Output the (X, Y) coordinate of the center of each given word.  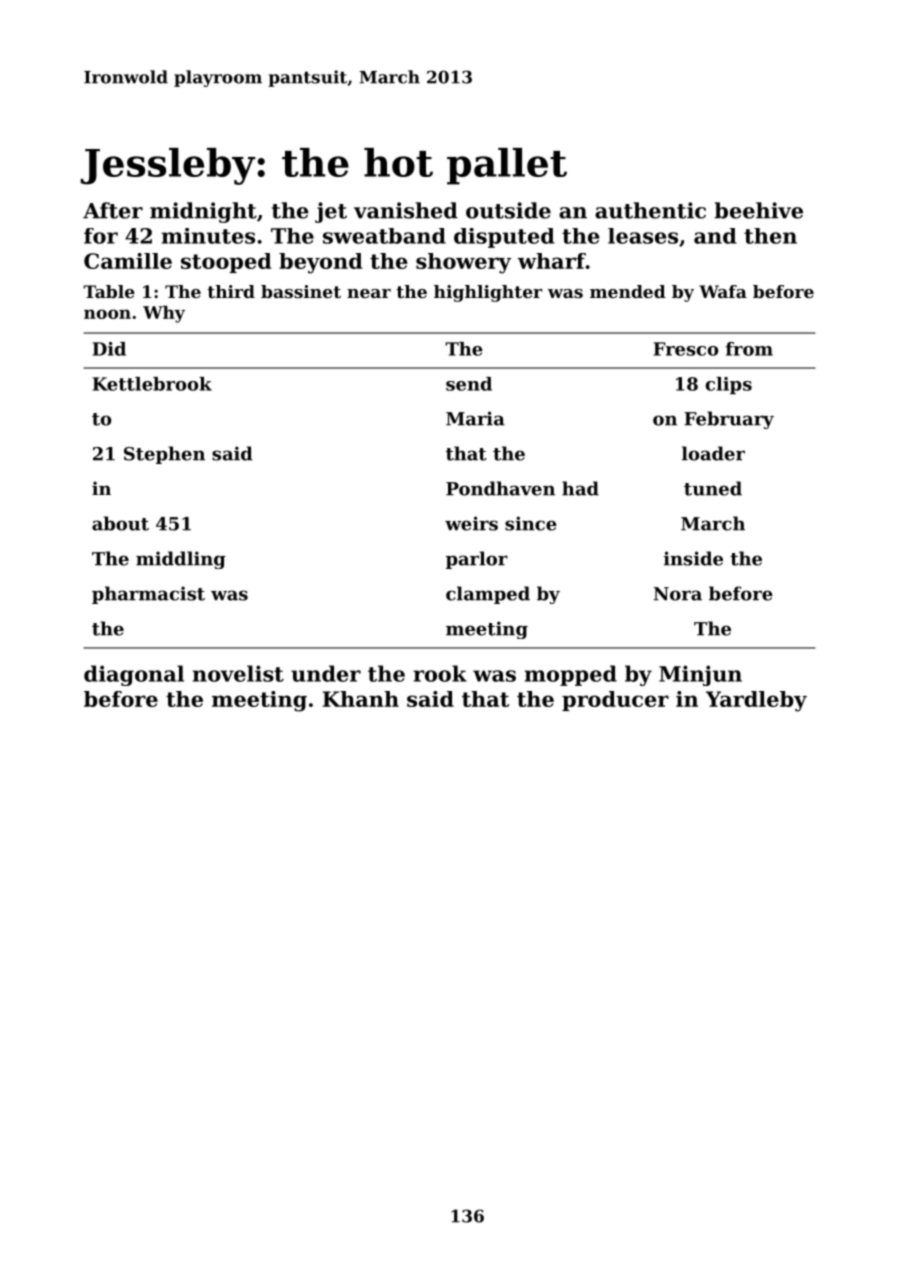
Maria (475, 418)
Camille (128, 261)
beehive (758, 210)
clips (729, 385)
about (120, 523)
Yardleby (756, 701)
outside (508, 210)
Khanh (361, 699)
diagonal (134, 675)
